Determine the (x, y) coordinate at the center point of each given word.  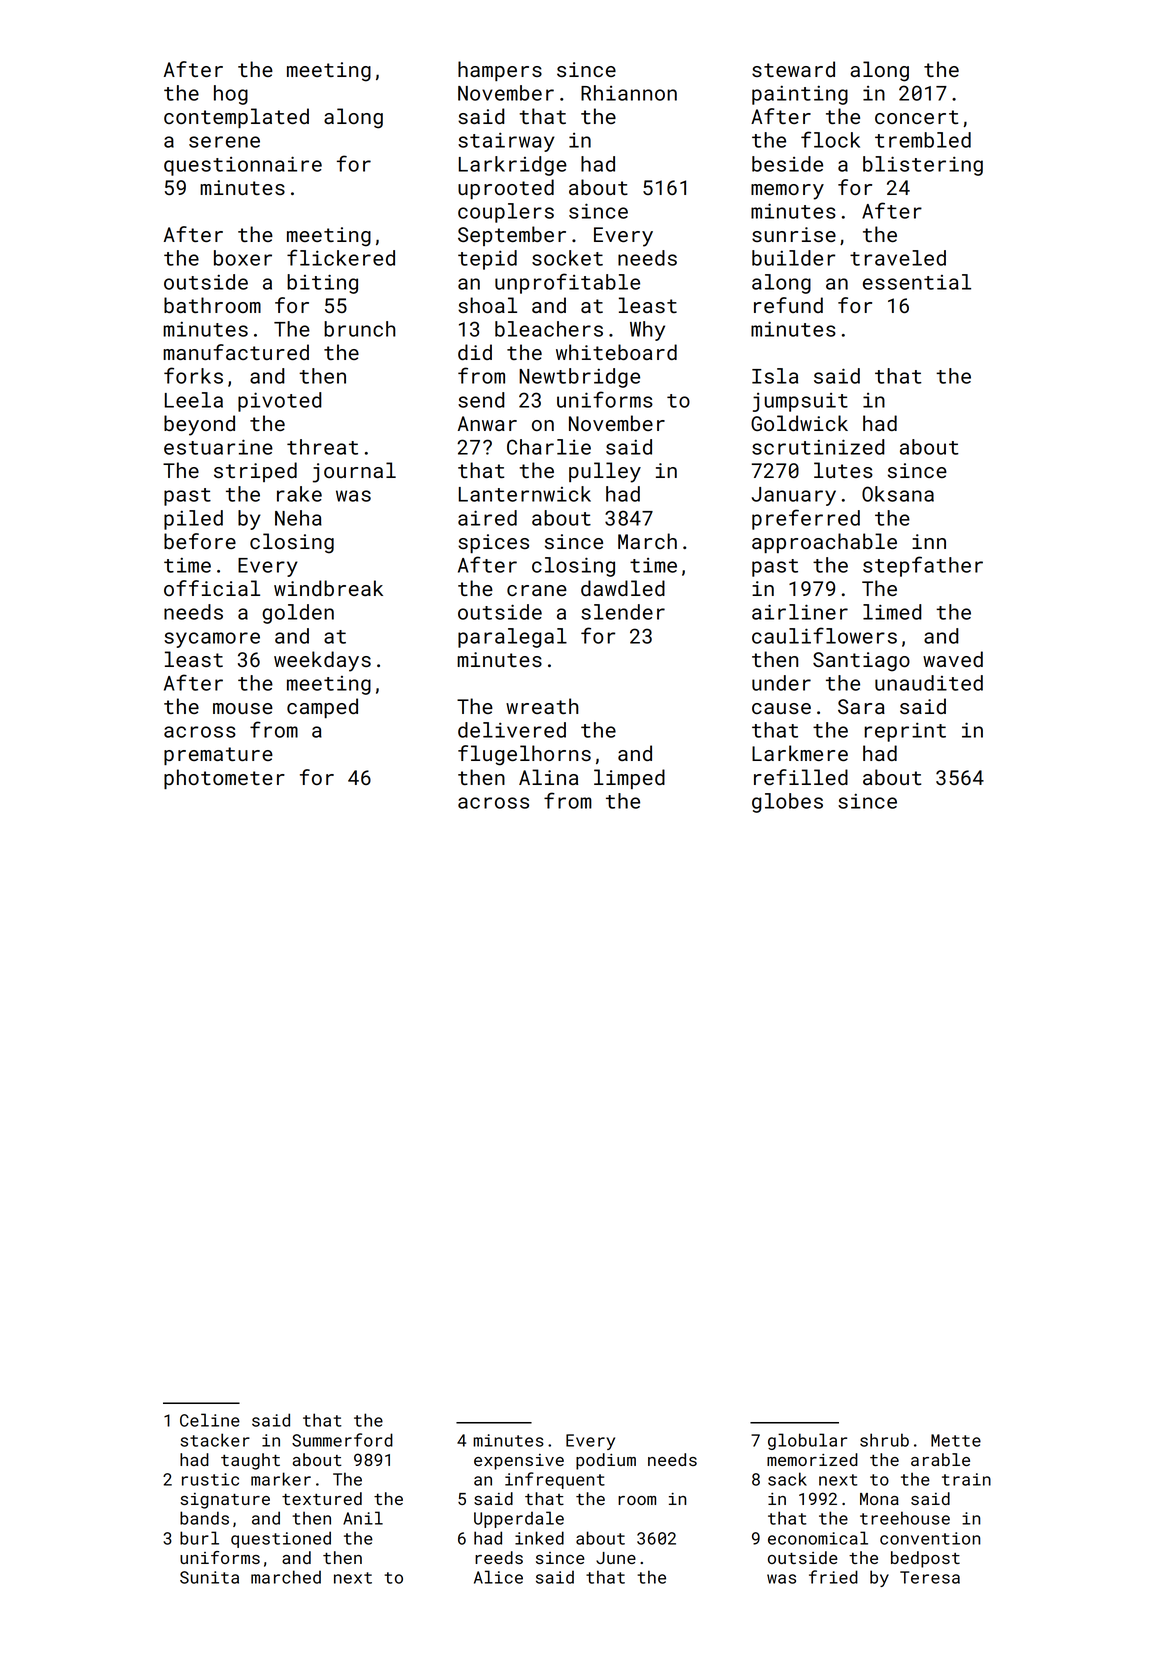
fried (833, 1577)
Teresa (930, 1577)
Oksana (898, 494)
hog (231, 95)
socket (567, 258)
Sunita (209, 1577)
